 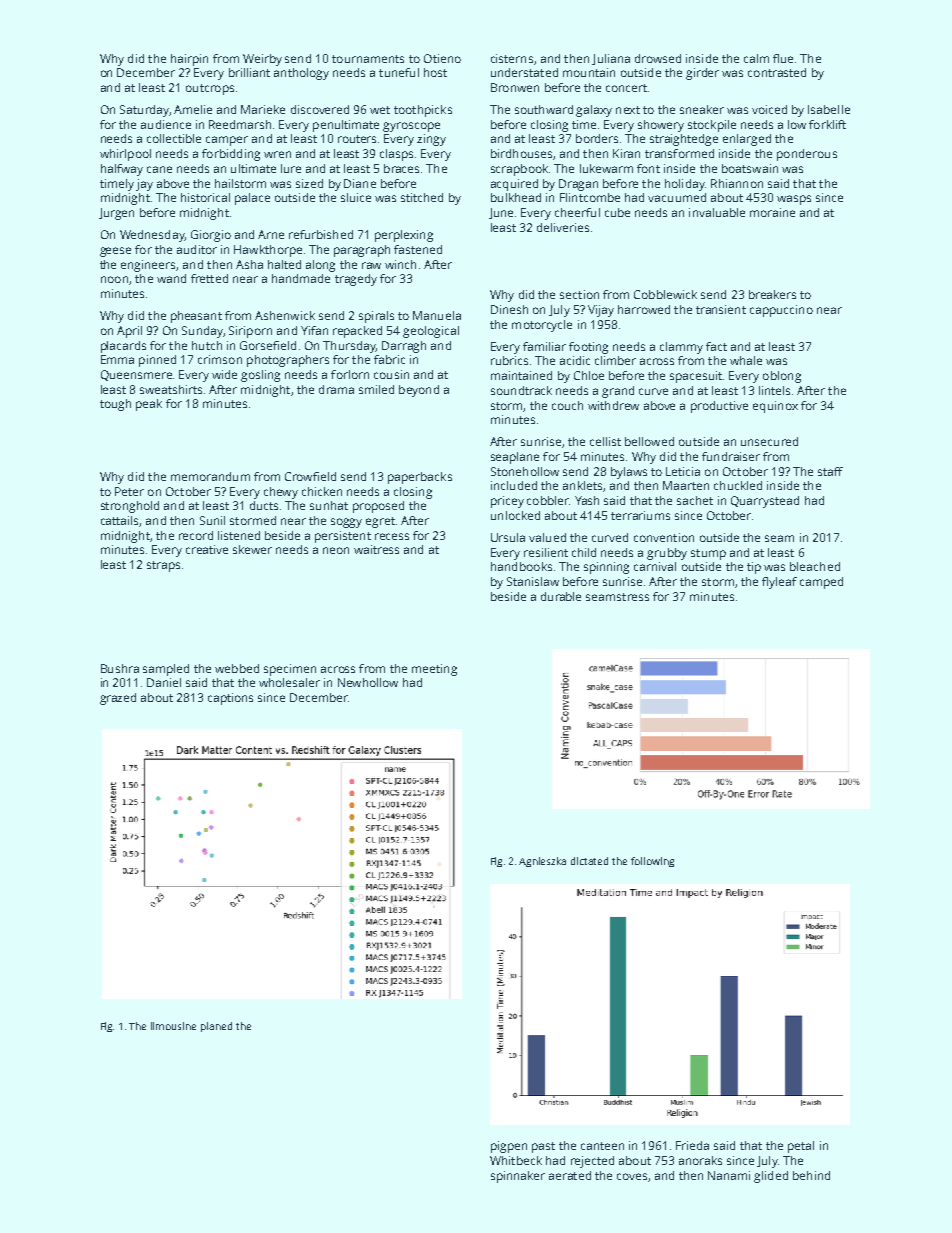 What do you see at coordinates (542, 862) in the screenshot?
I see `Agnieszka` at bounding box center [542, 862].
